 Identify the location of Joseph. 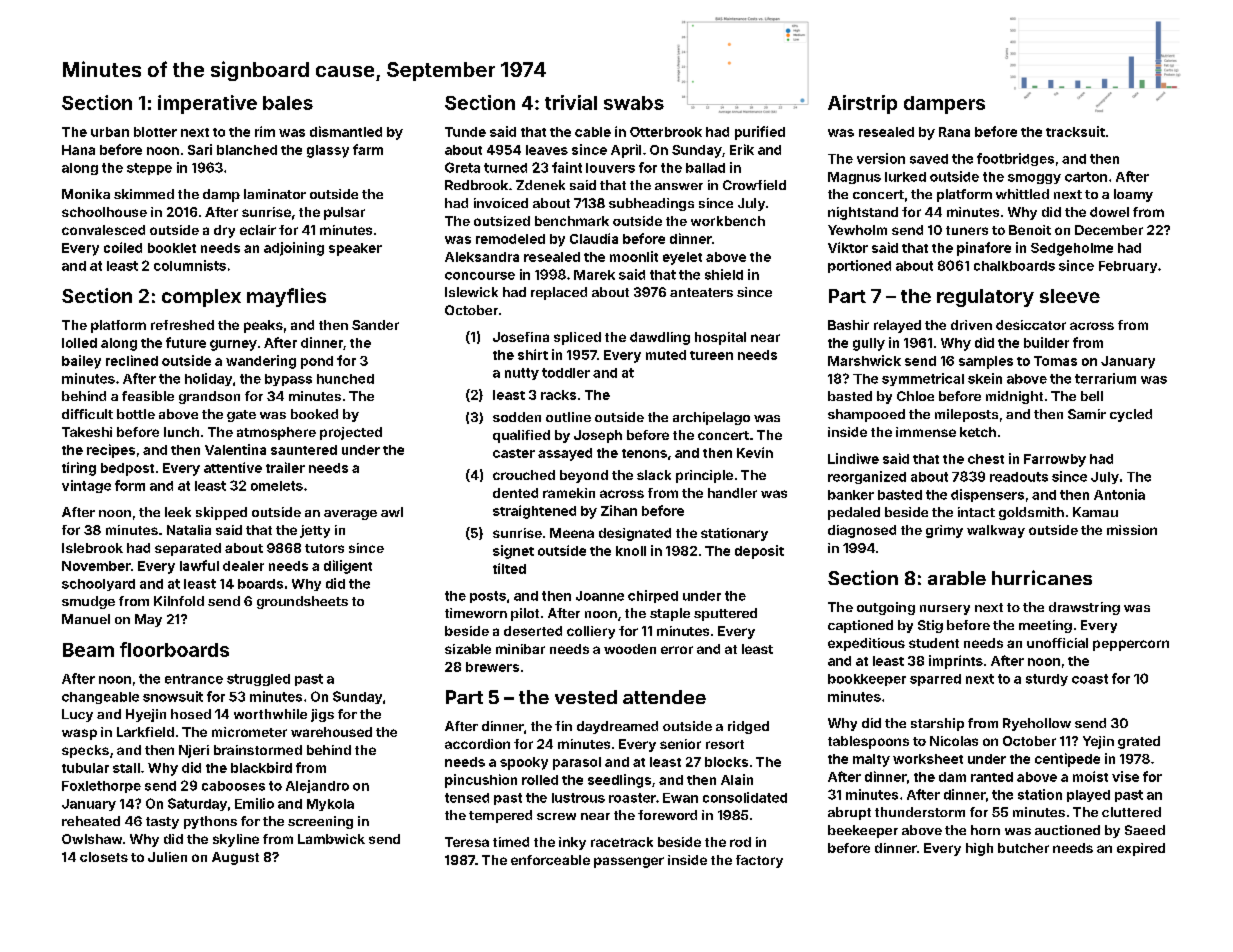
(598, 436).
